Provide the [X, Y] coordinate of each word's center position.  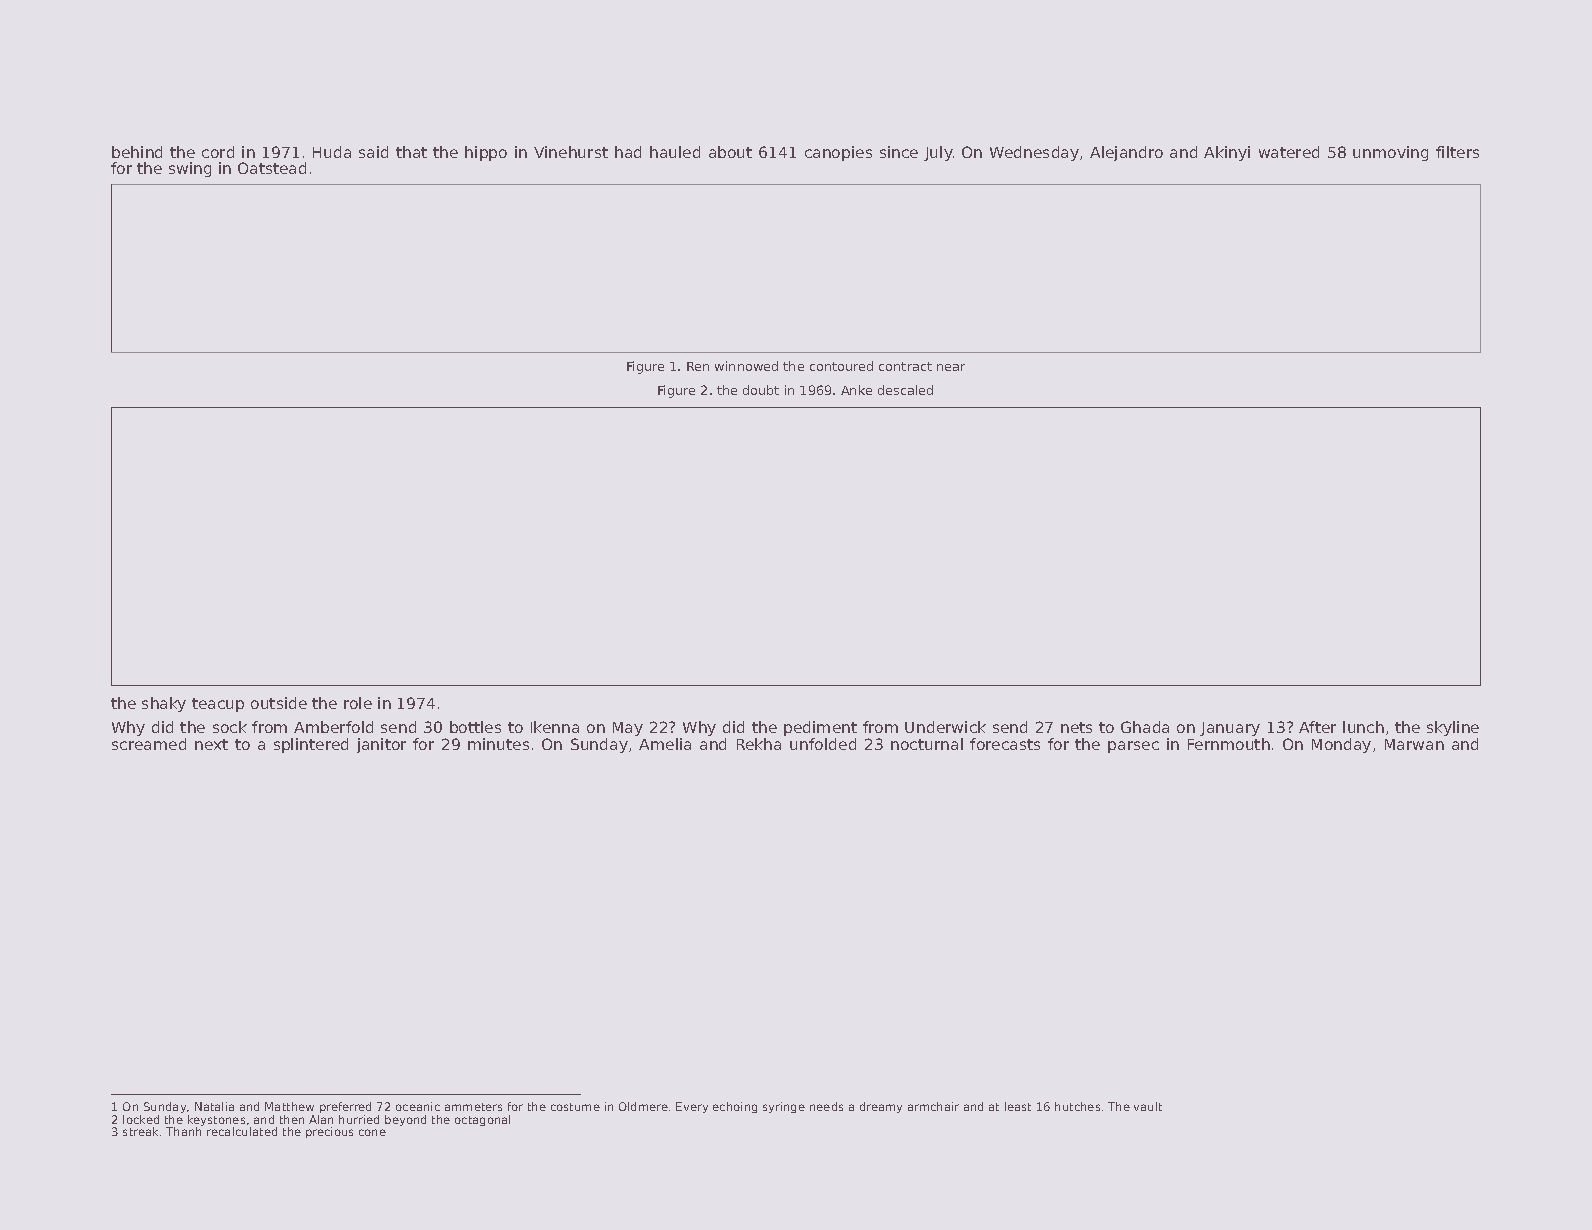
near [951, 367]
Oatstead [272, 168]
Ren [698, 366]
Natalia [214, 1106]
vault [1148, 1106]
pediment [820, 728]
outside [279, 703]
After [1317, 727]
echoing [735, 1107]
